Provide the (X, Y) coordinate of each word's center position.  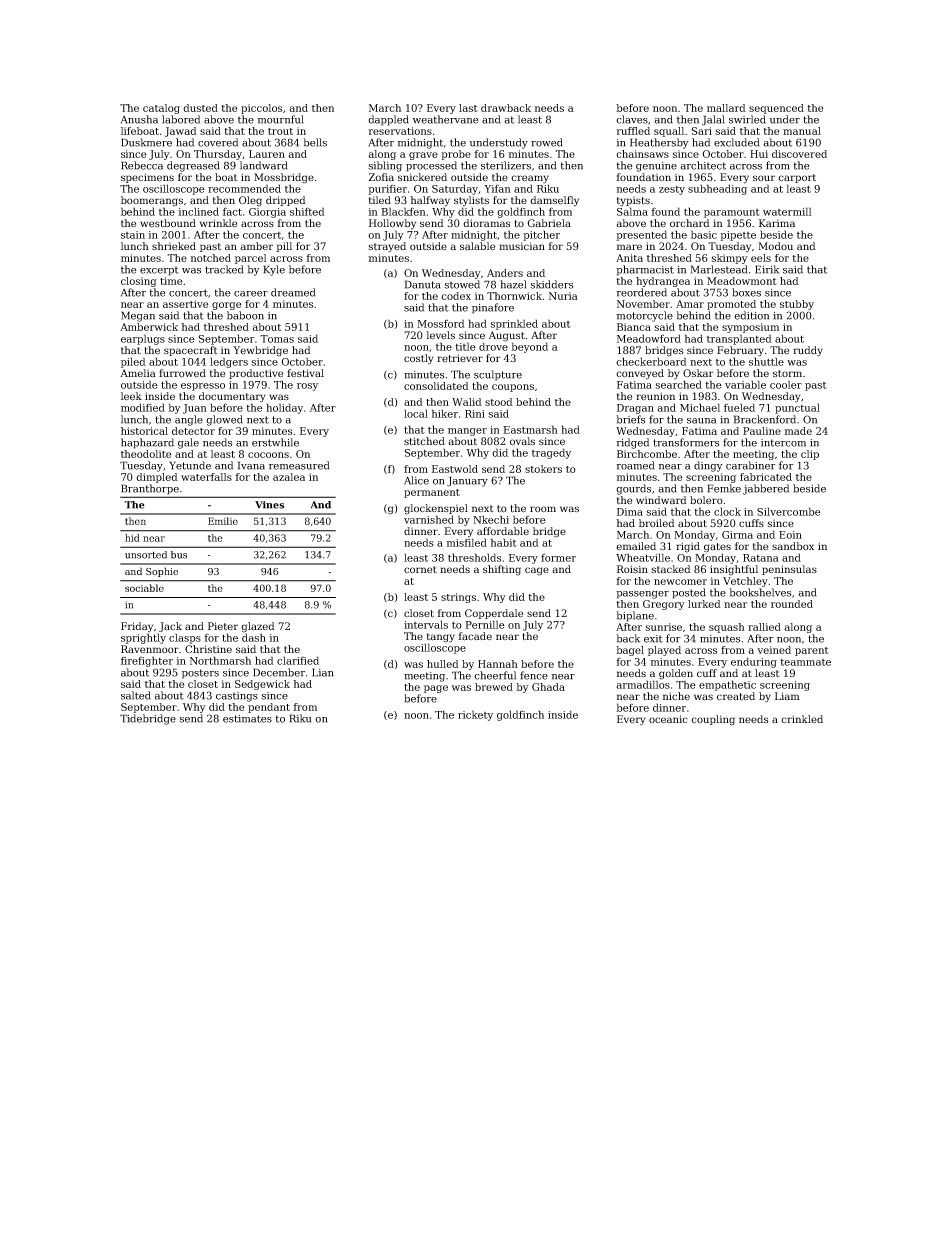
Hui (759, 154)
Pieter (223, 626)
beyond (529, 347)
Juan (195, 409)
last (468, 108)
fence (534, 675)
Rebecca (142, 165)
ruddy (808, 351)
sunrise (664, 627)
